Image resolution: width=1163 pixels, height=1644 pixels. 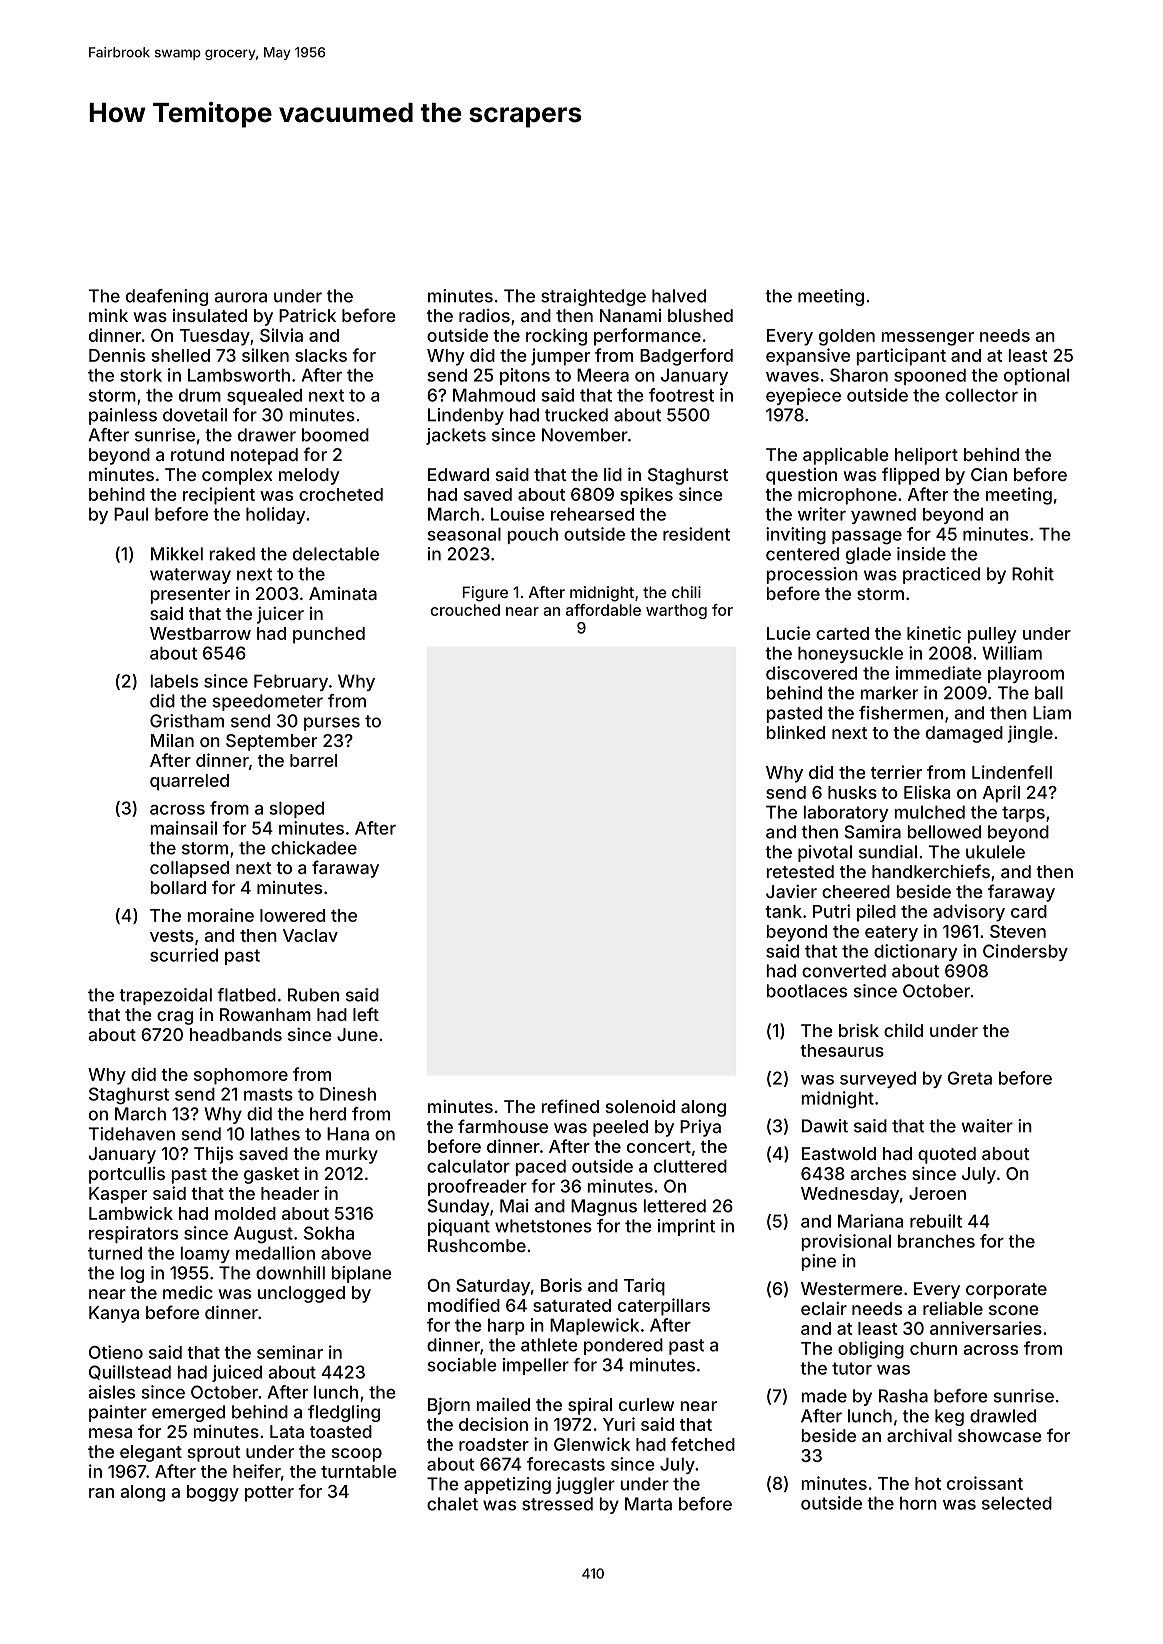 I want to click on mainsail, so click(x=184, y=828).
